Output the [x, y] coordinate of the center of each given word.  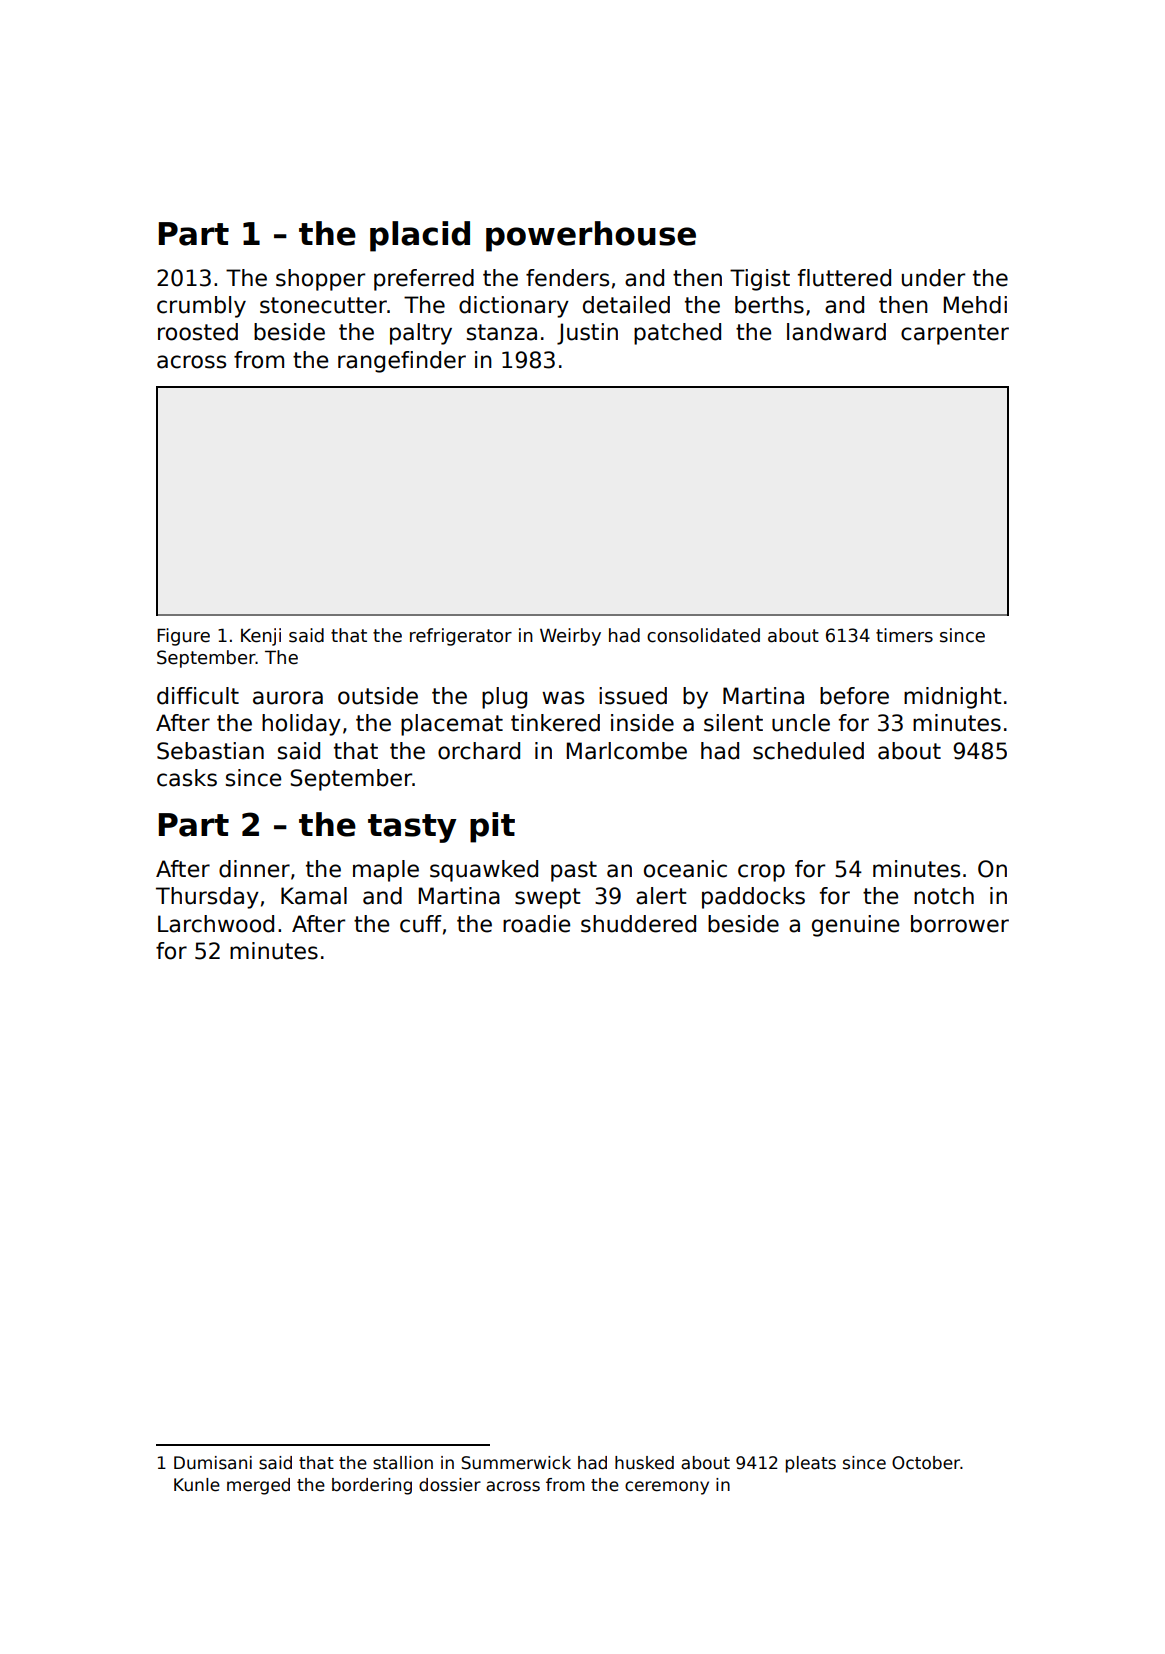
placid [420, 236]
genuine [855, 926]
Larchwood [216, 924]
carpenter [955, 334]
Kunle [197, 1485]
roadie [536, 924]
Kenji [261, 637]
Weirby [570, 637]
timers [904, 635]
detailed [626, 305]
